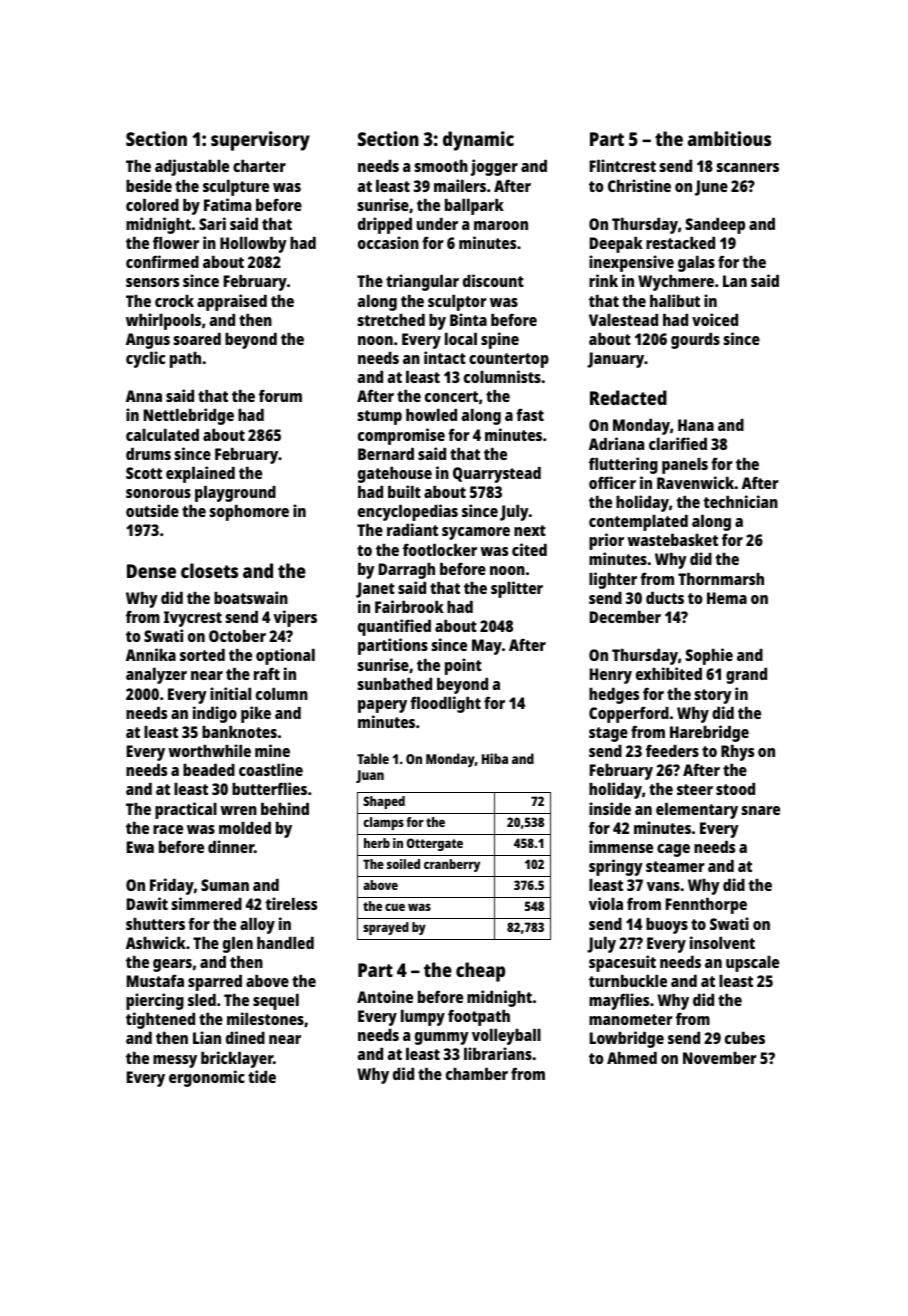 The image size is (908, 1316). Describe the element at coordinates (478, 141) in the page. I see `dynamic` at that location.
